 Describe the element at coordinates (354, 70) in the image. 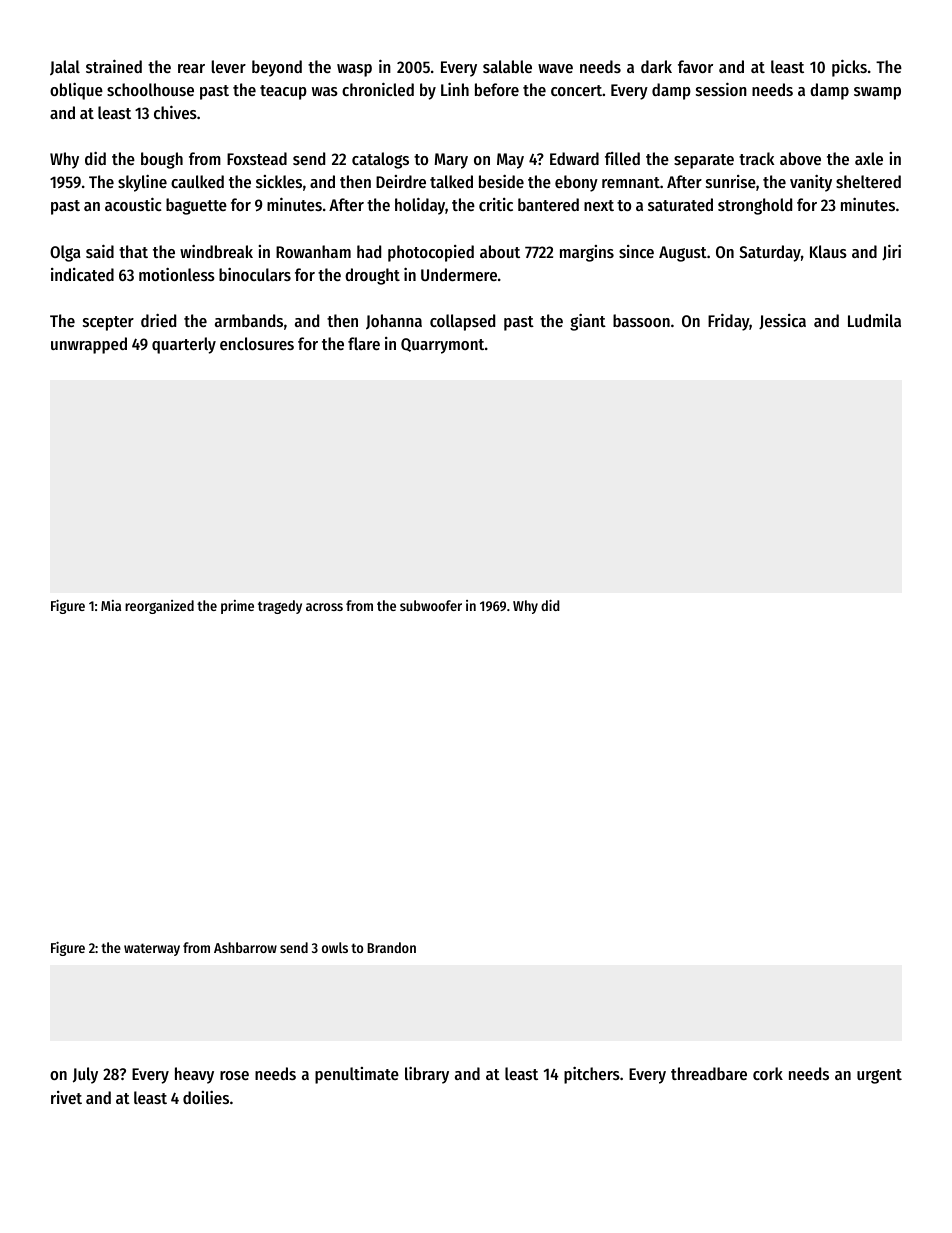

I see `wasp` at that location.
